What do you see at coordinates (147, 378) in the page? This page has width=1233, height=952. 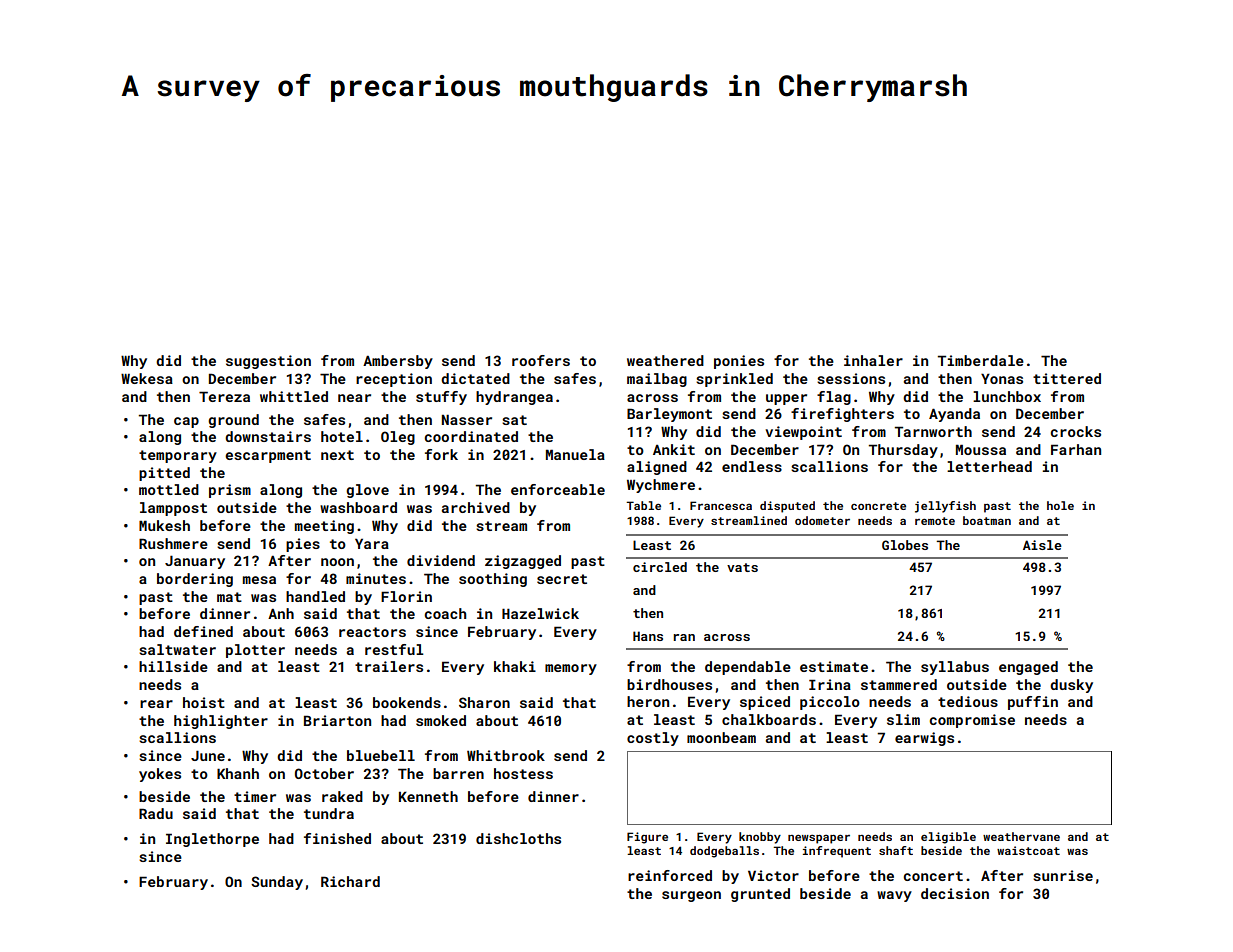 I see `Wekesa` at bounding box center [147, 378].
